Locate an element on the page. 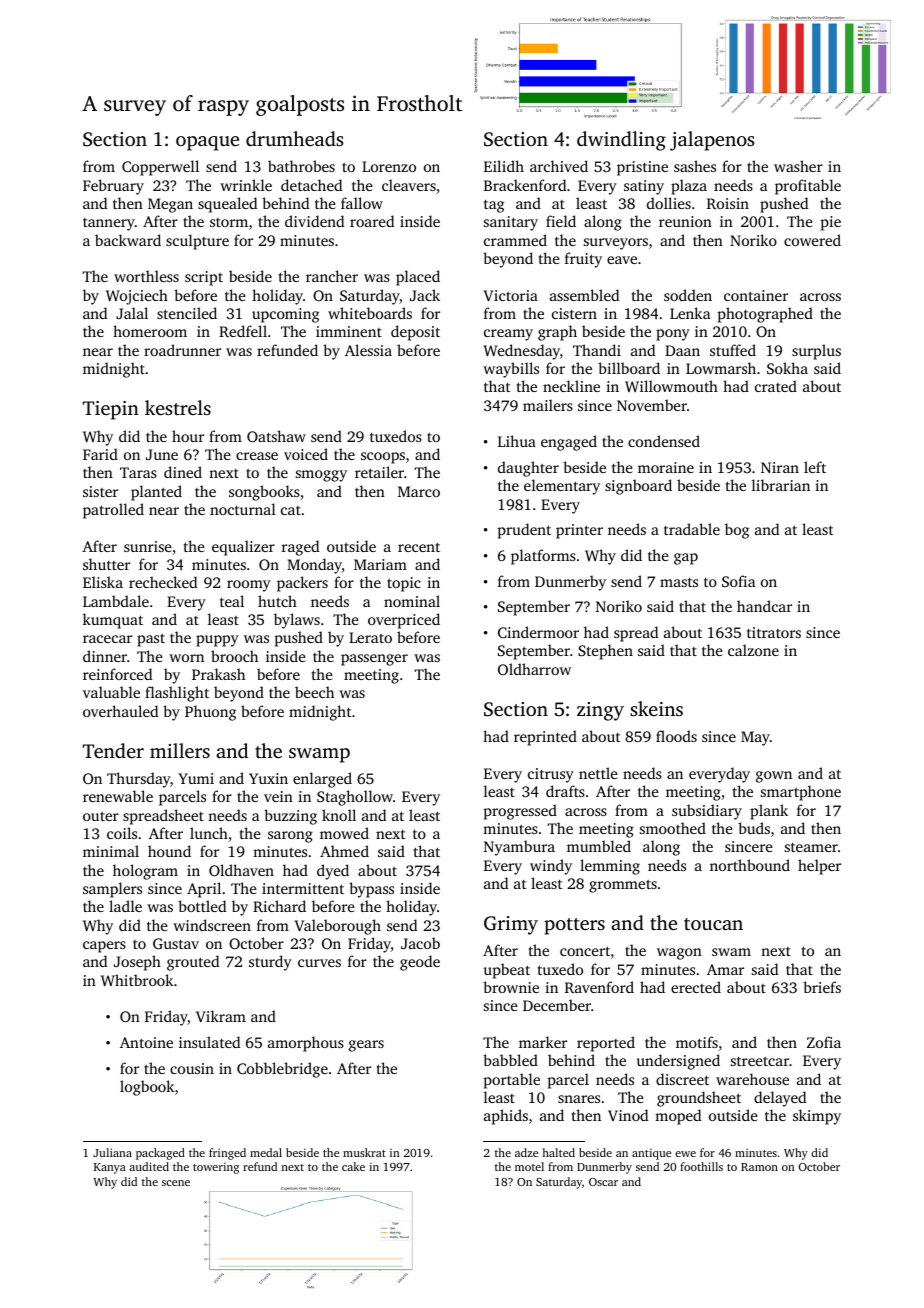  drumheads is located at coordinates (295, 138).
